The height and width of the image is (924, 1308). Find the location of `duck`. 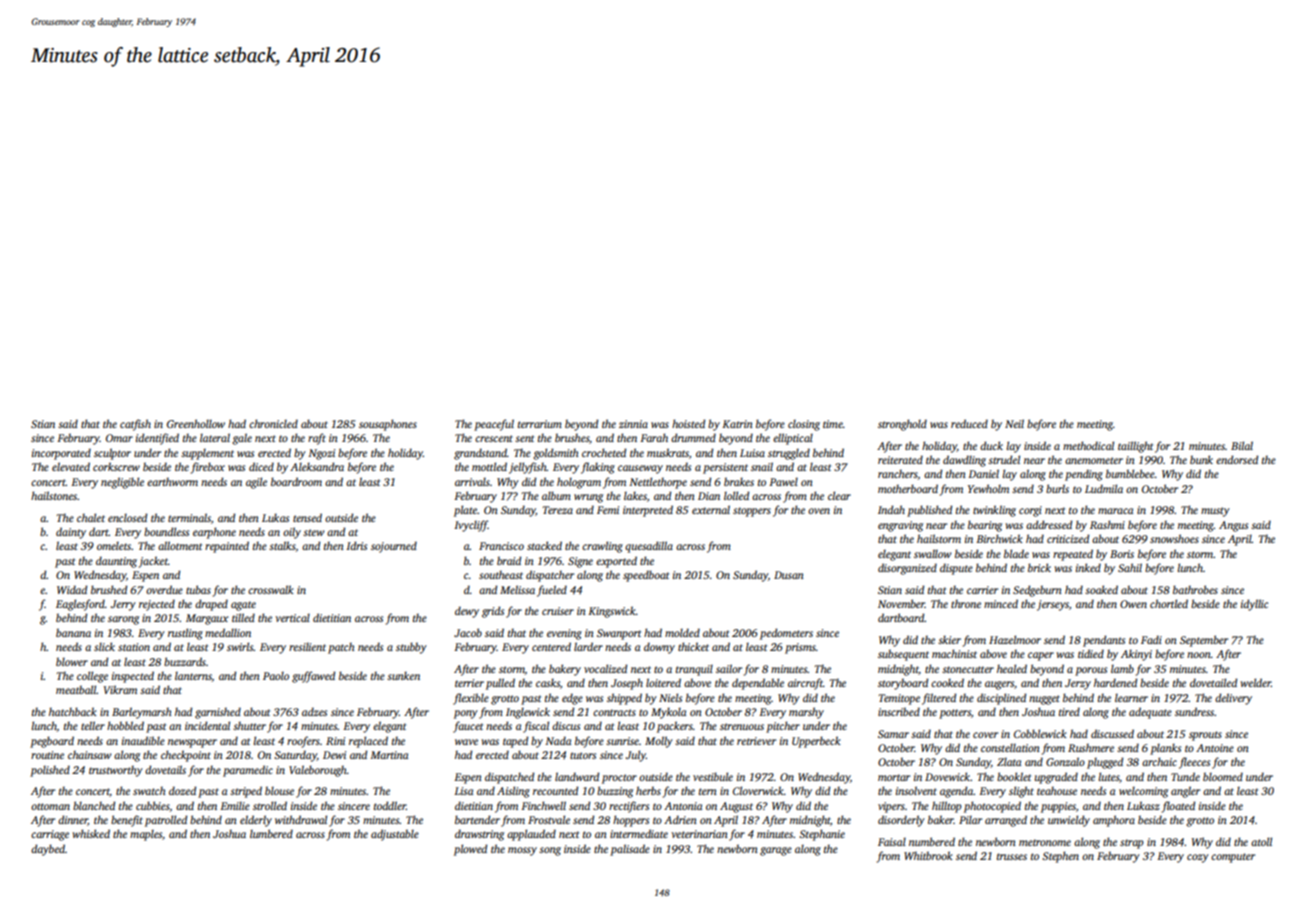

duck is located at coordinates (991, 445).
